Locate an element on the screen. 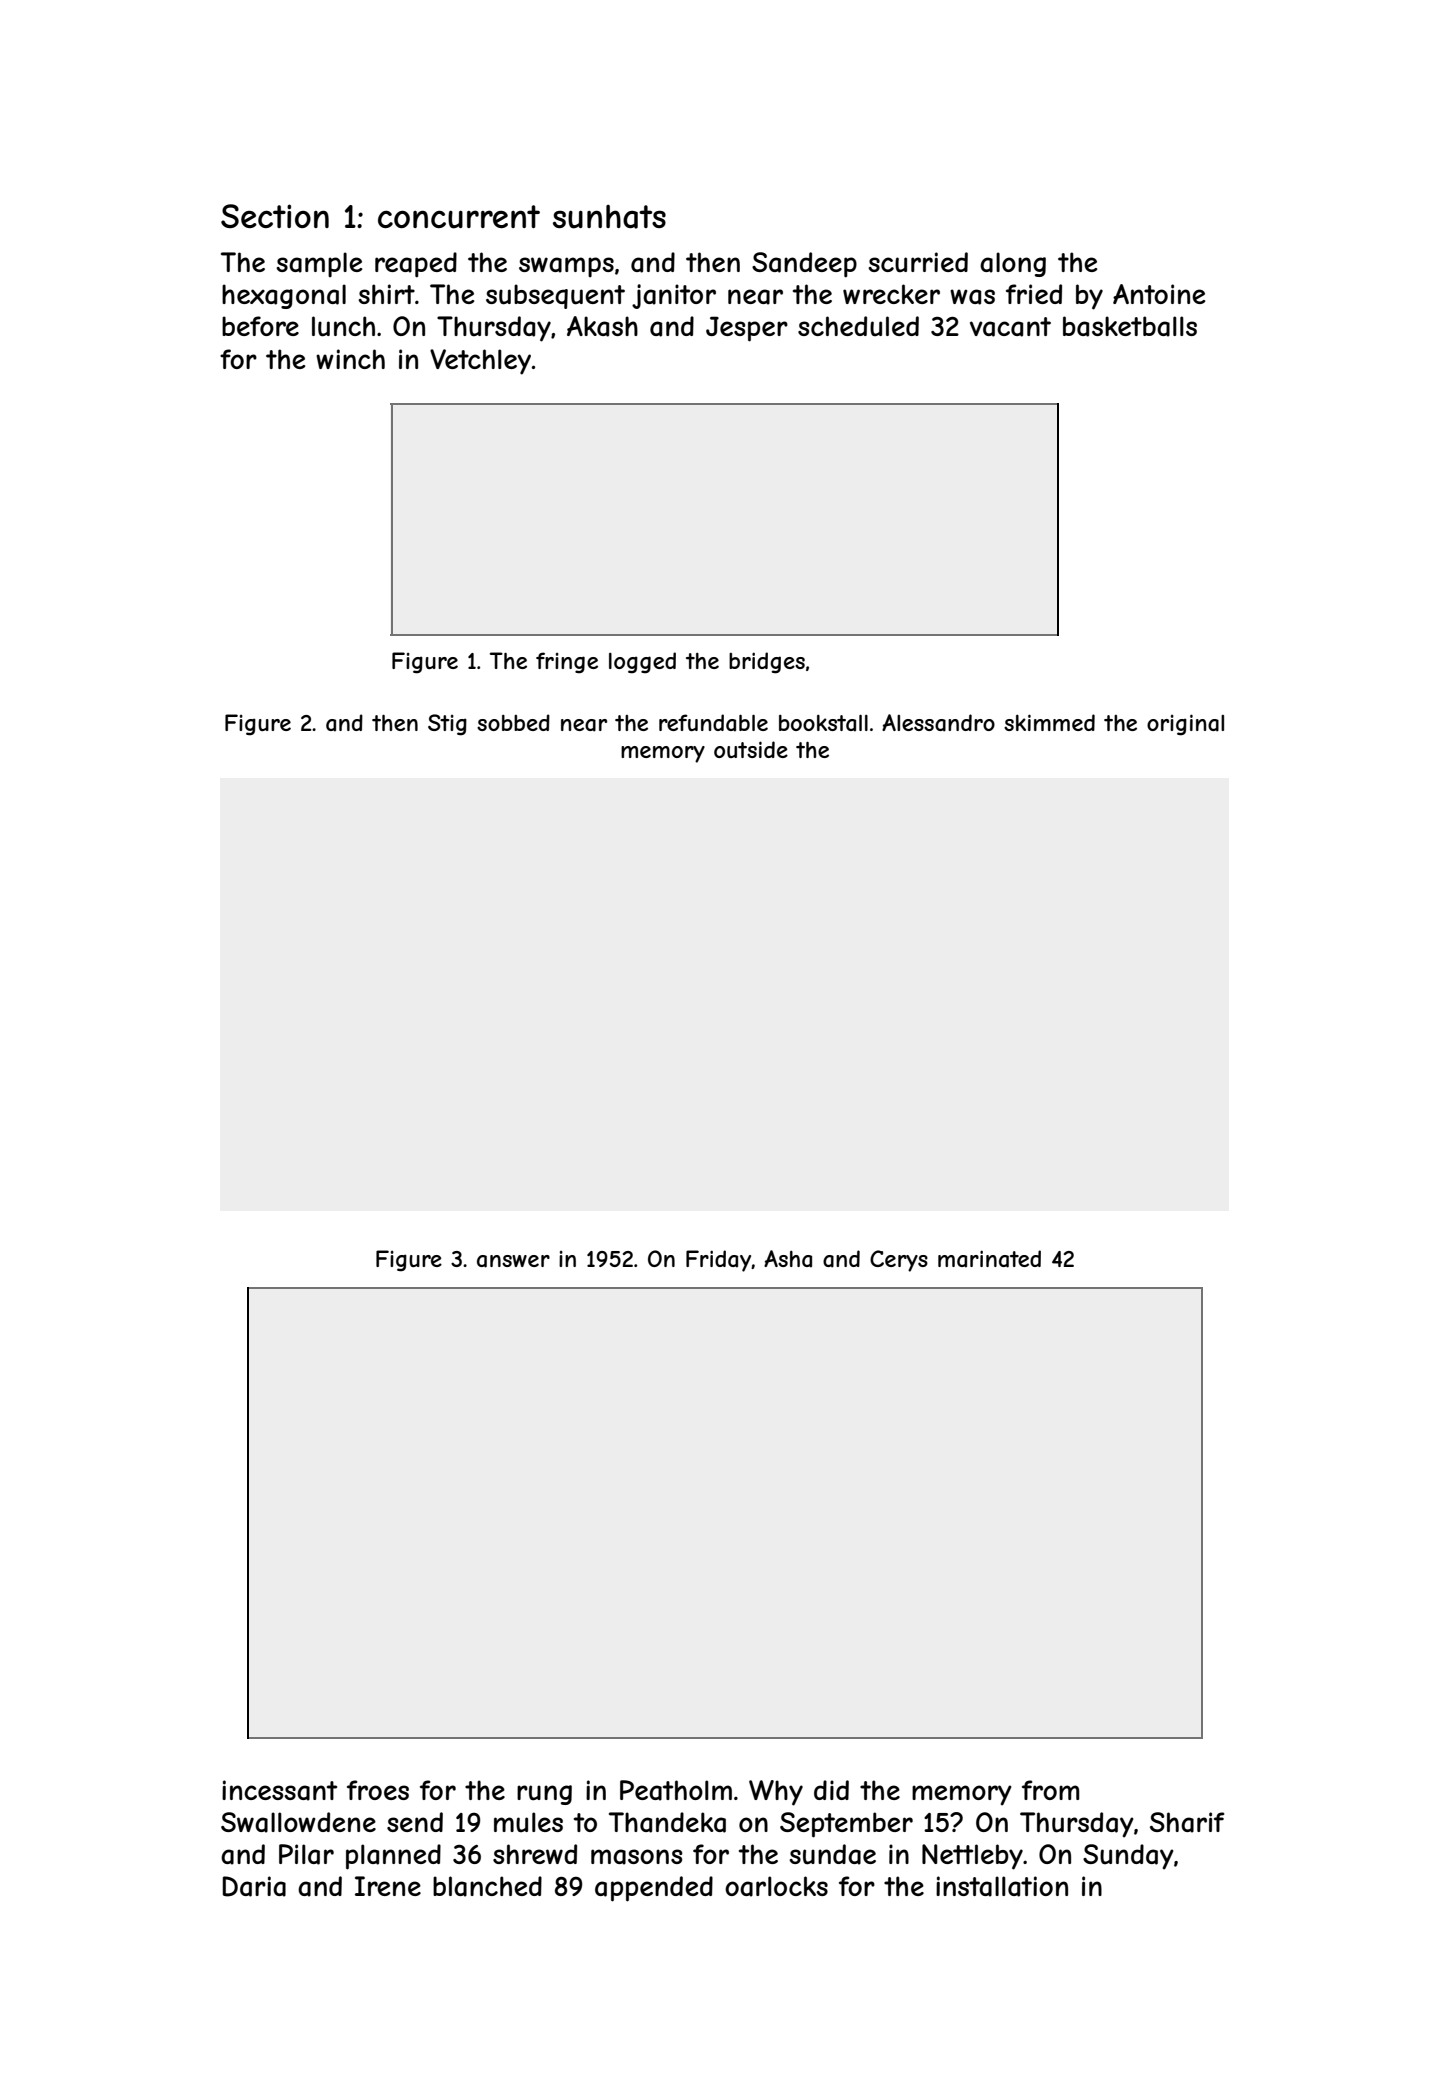 The height and width of the screenshot is (2100, 1450). scurried is located at coordinates (918, 262).
